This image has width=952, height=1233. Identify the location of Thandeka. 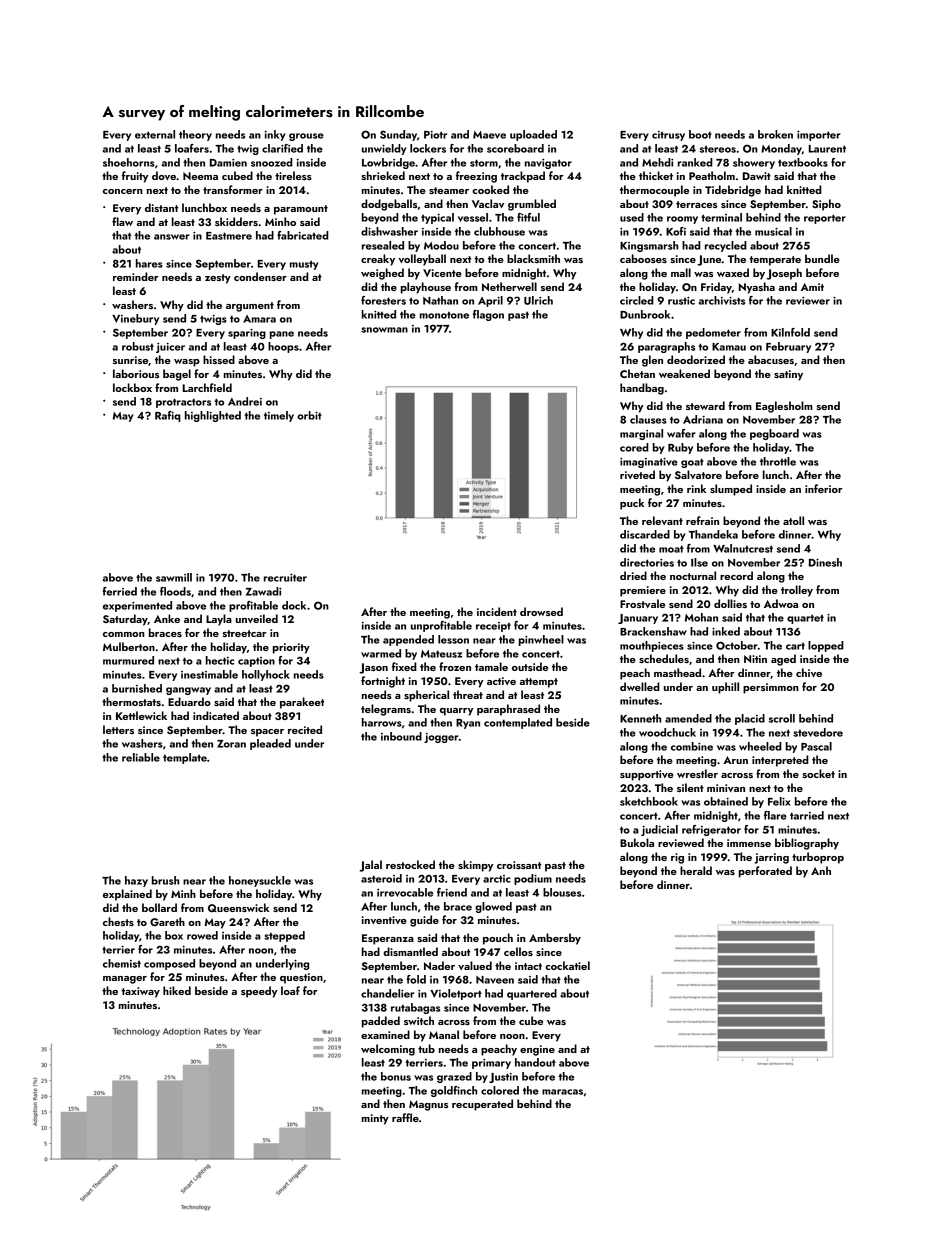
(713, 534).
